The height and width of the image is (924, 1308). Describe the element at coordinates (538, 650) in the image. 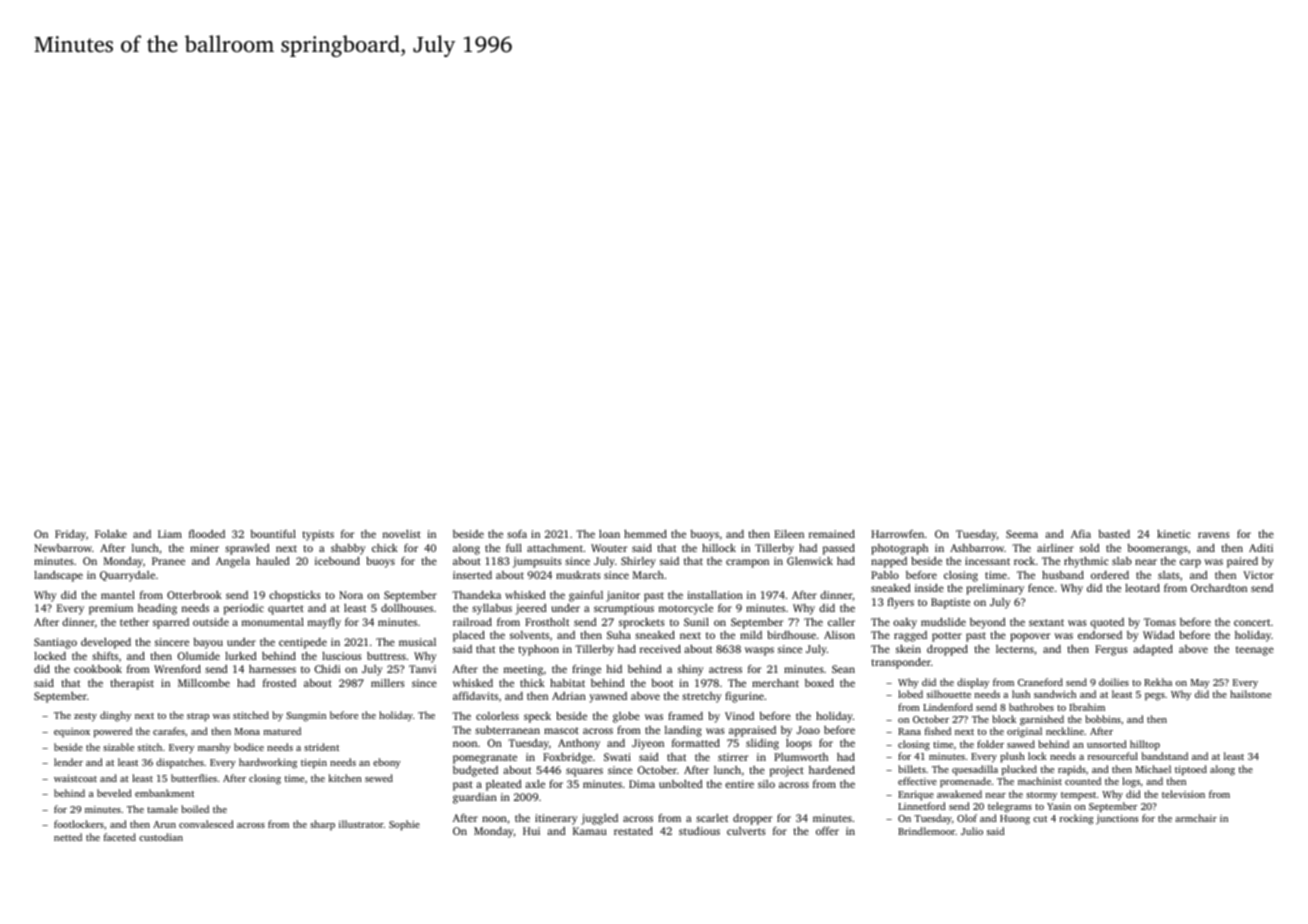

I see `typhoon` at that location.
